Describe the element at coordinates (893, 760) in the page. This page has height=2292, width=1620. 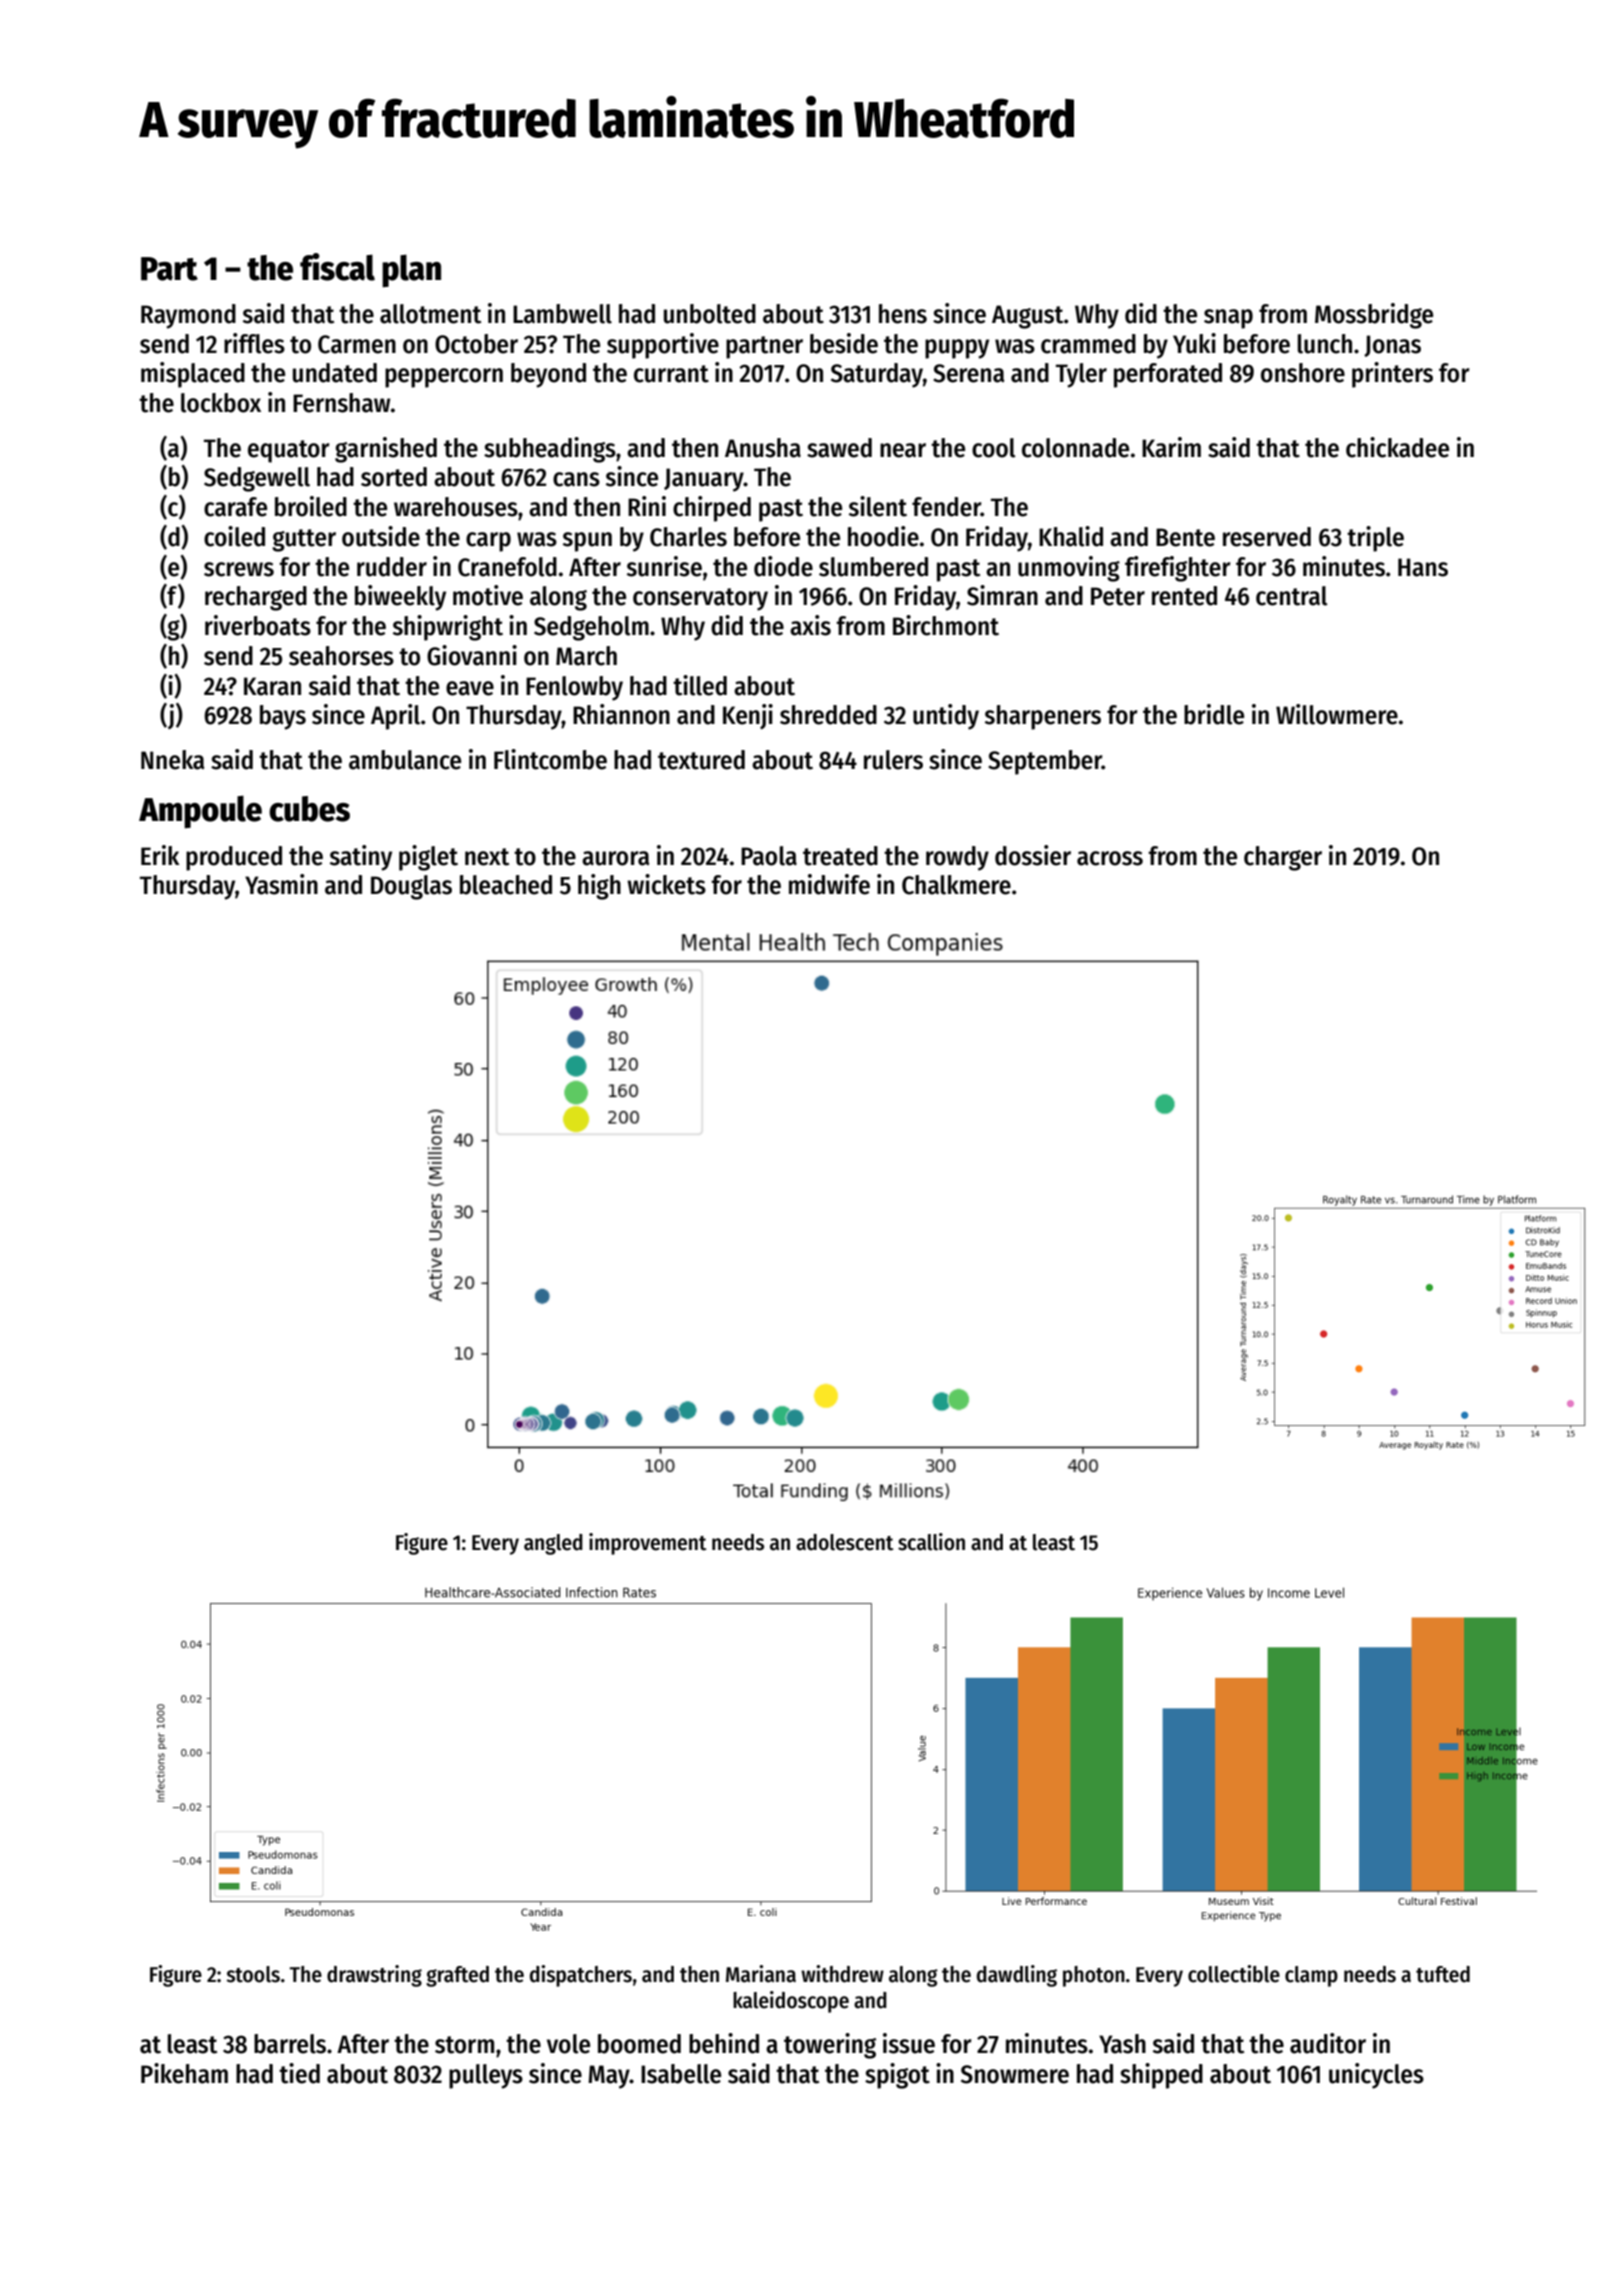
I see `rulers` at that location.
